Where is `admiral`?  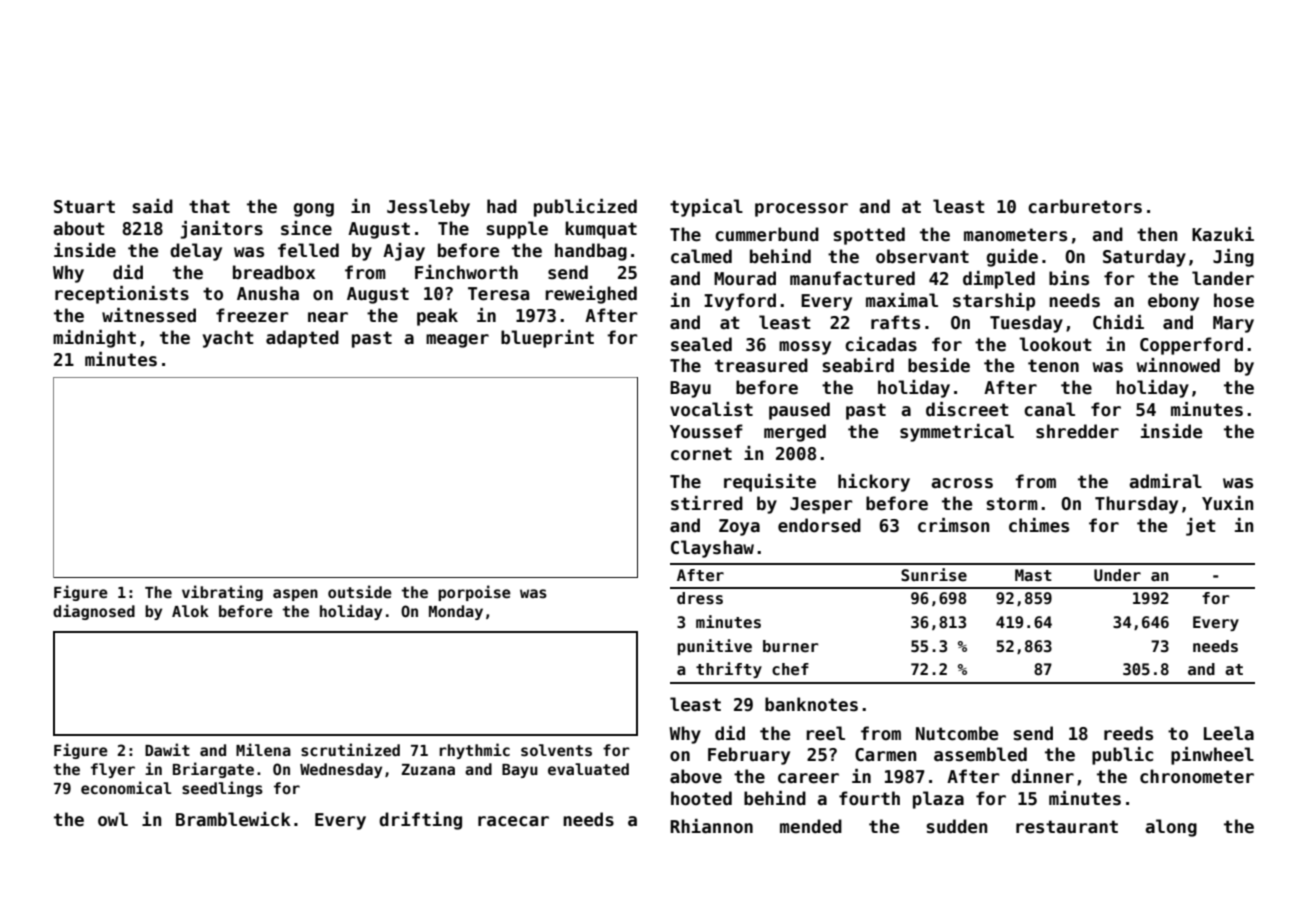
admiral is located at coordinates (1165, 481).
